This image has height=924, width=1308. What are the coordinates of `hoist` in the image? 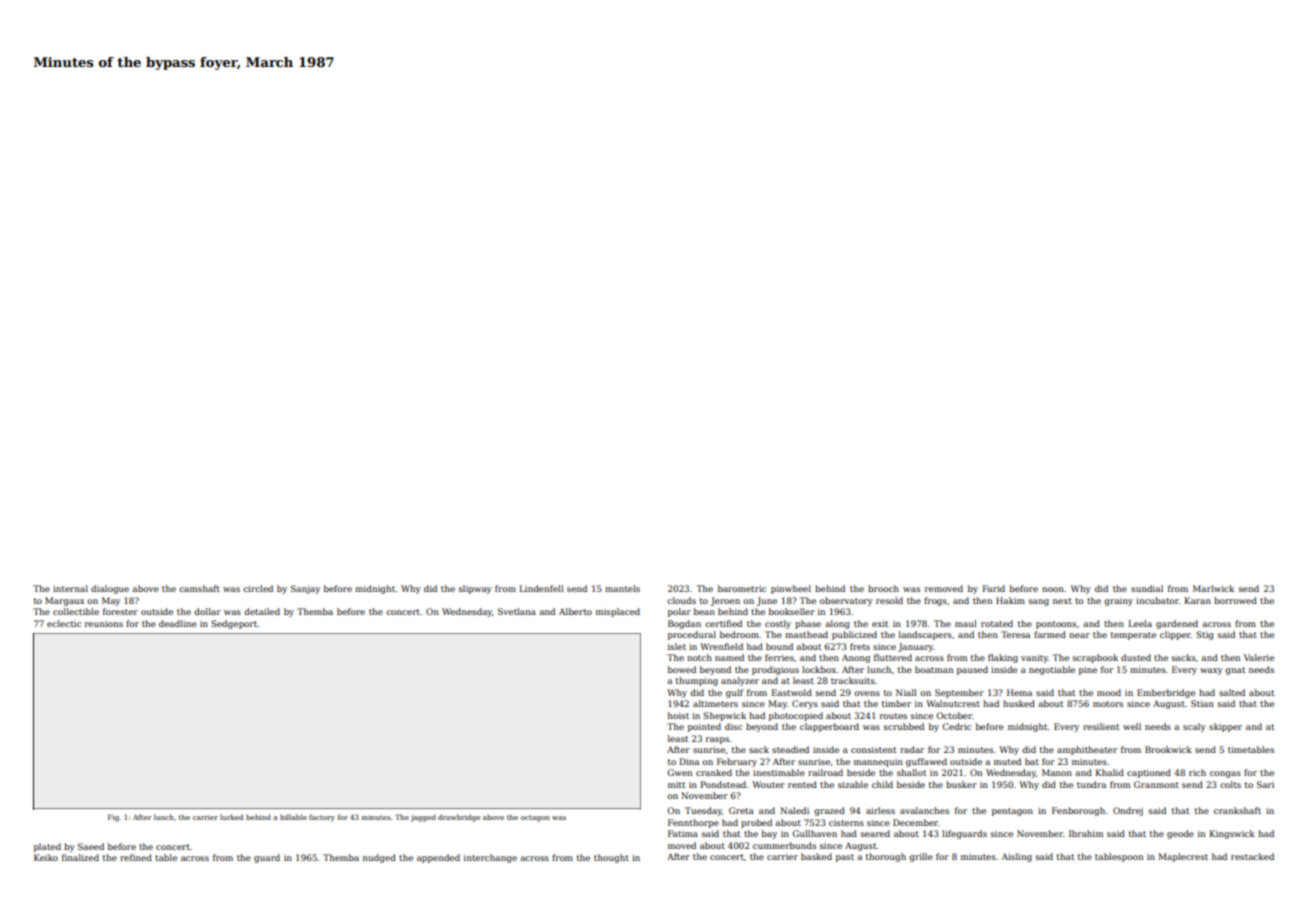 It's located at (678, 715).
